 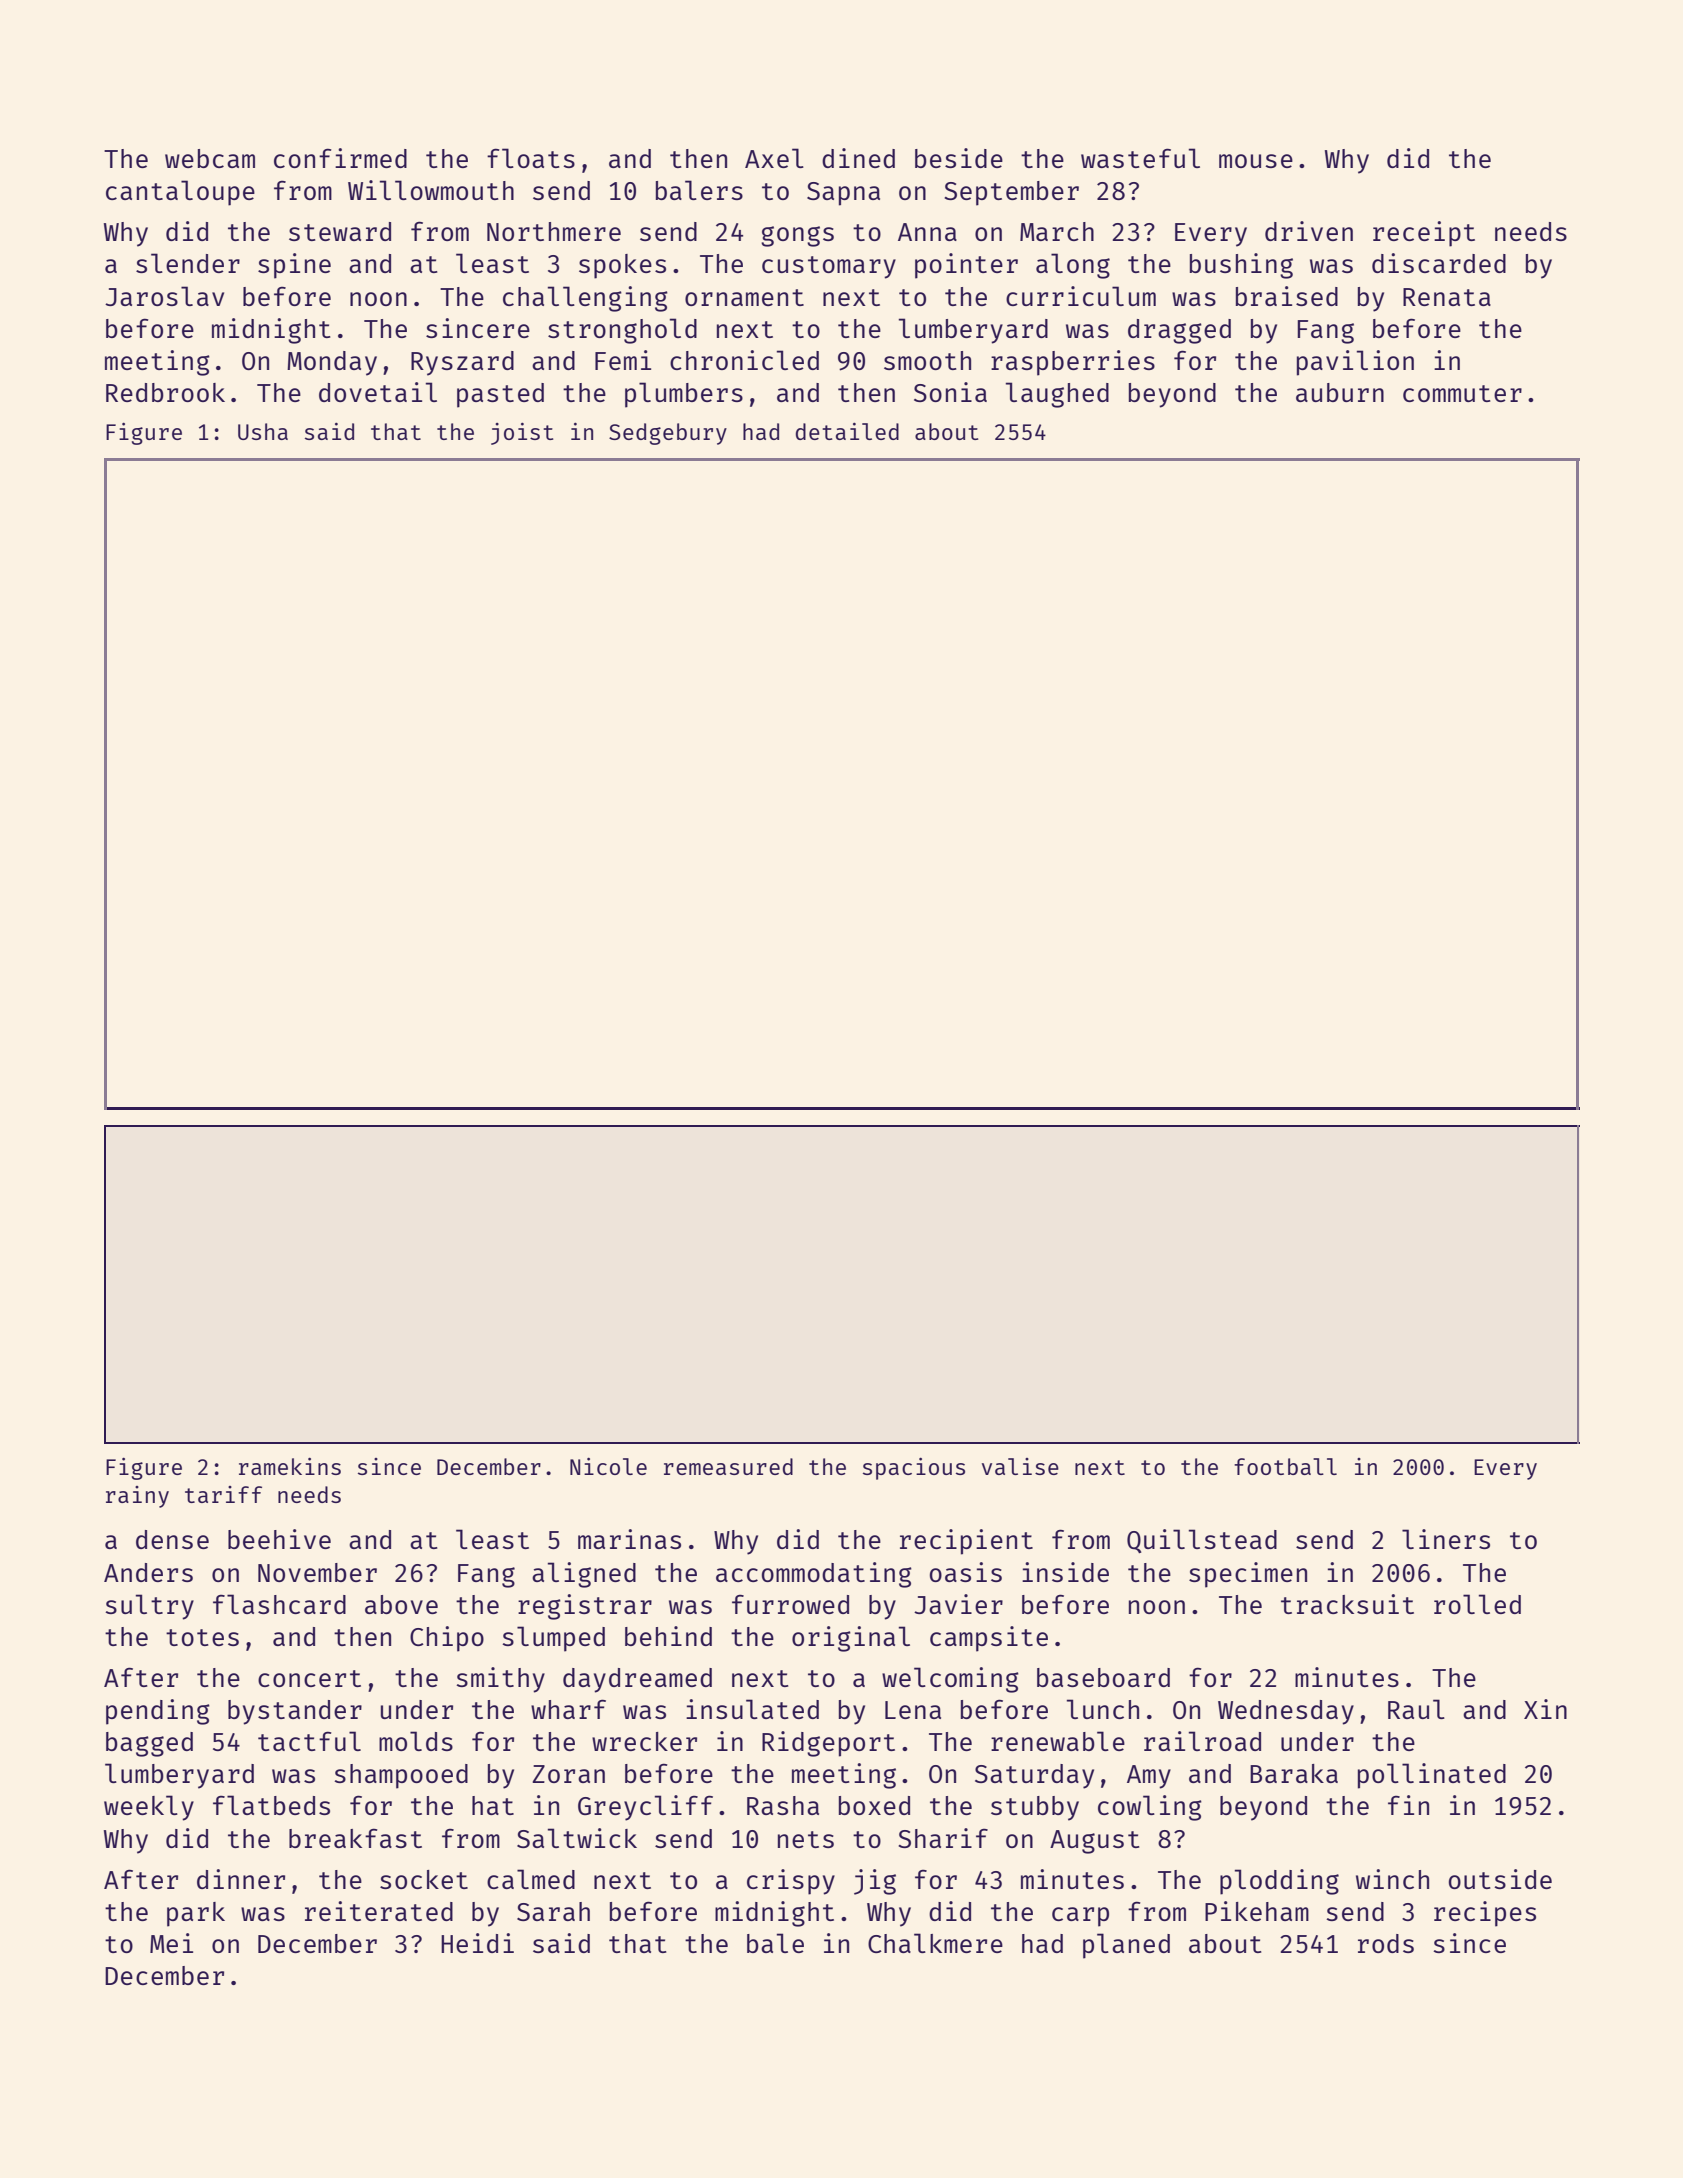 What do you see at coordinates (1020, 1466) in the document?
I see `valise` at bounding box center [1020, 1466].
